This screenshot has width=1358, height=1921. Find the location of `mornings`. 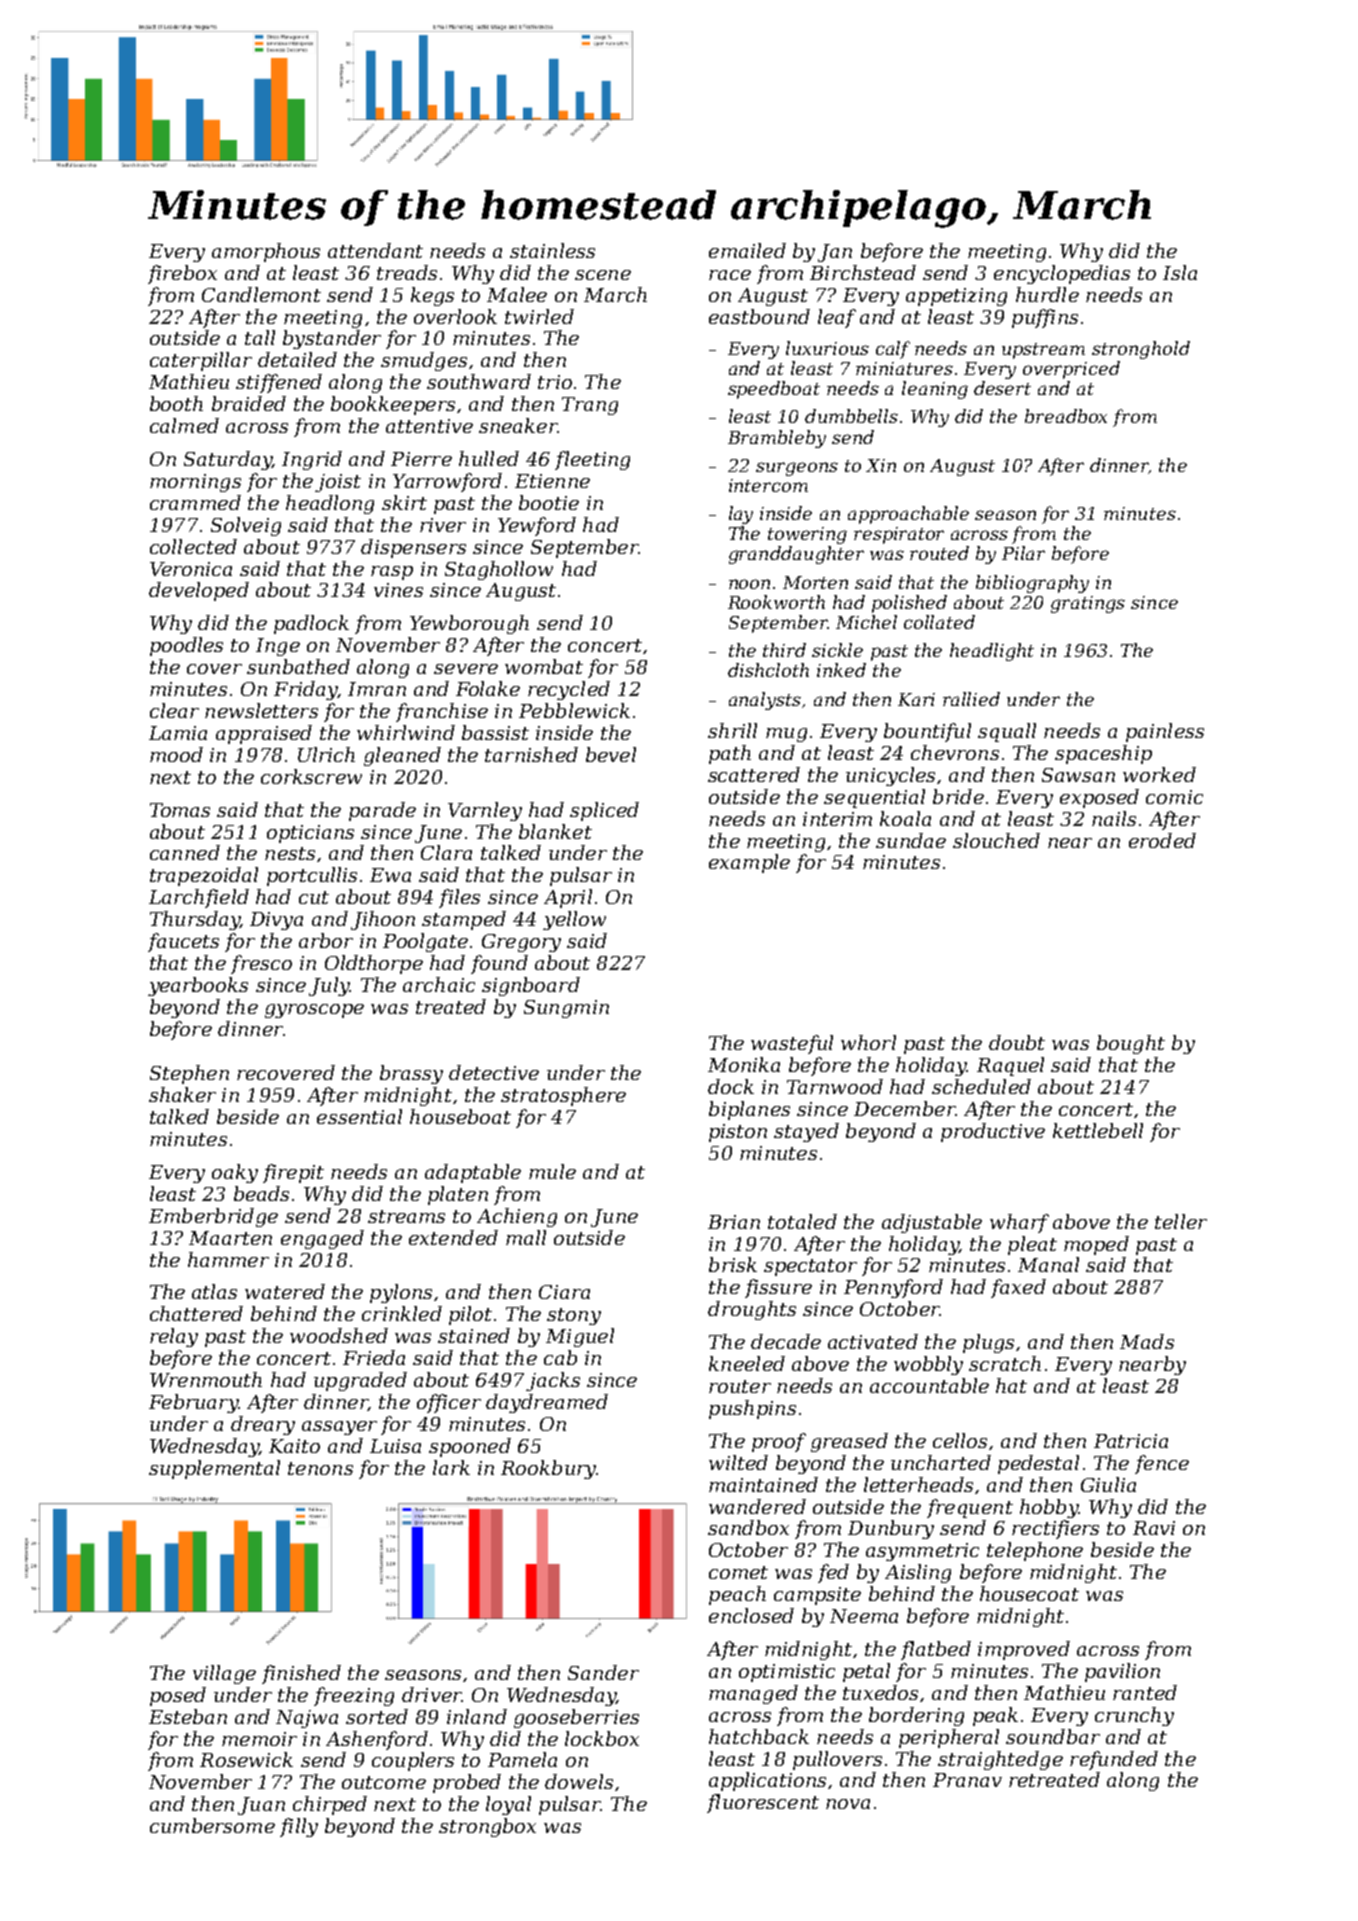

mornings is located at coordinates (195, 483).
